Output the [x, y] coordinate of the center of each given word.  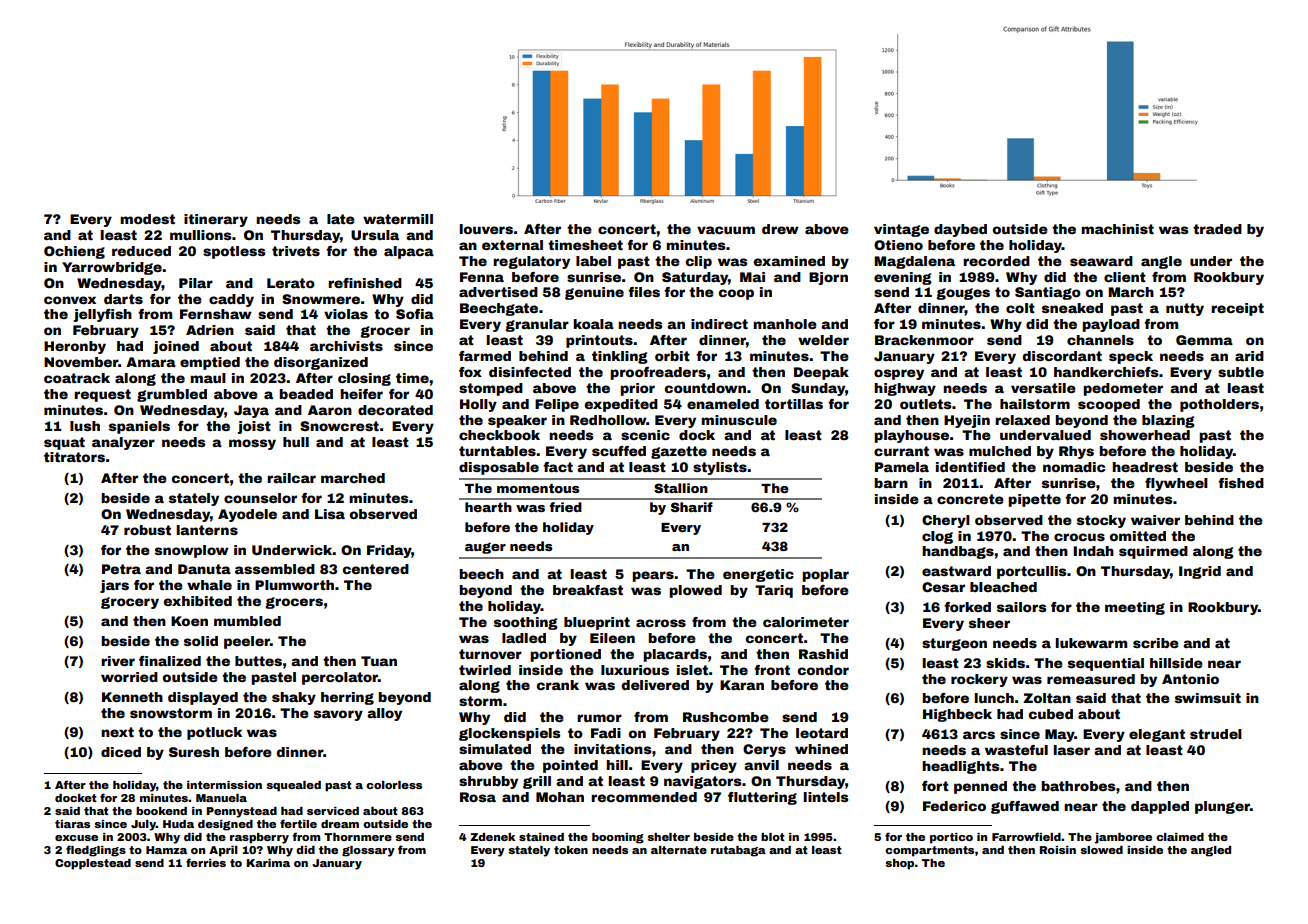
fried [565, 507]
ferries [206, 862]
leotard [822, 733]
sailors [1021, 607]
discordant [1062, 356]
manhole [785, 324]
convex [70, 300]
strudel [1216, 734]
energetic [758, 575]
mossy [252, 444]
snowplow [192, 551]
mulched [1000, 451]
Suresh [194, 752]
